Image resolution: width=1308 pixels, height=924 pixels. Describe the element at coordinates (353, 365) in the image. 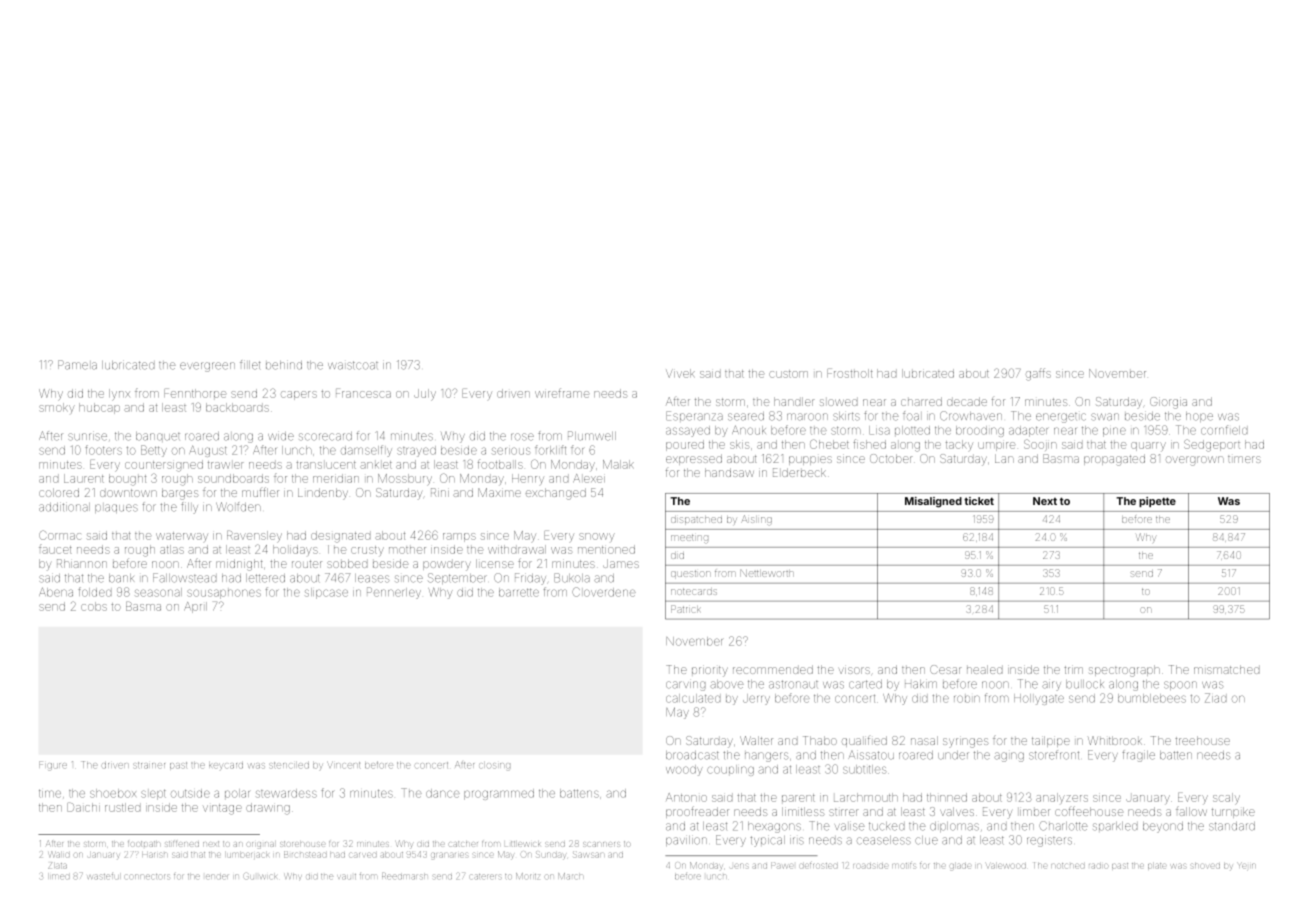

I see `waistcoat` at that location.
